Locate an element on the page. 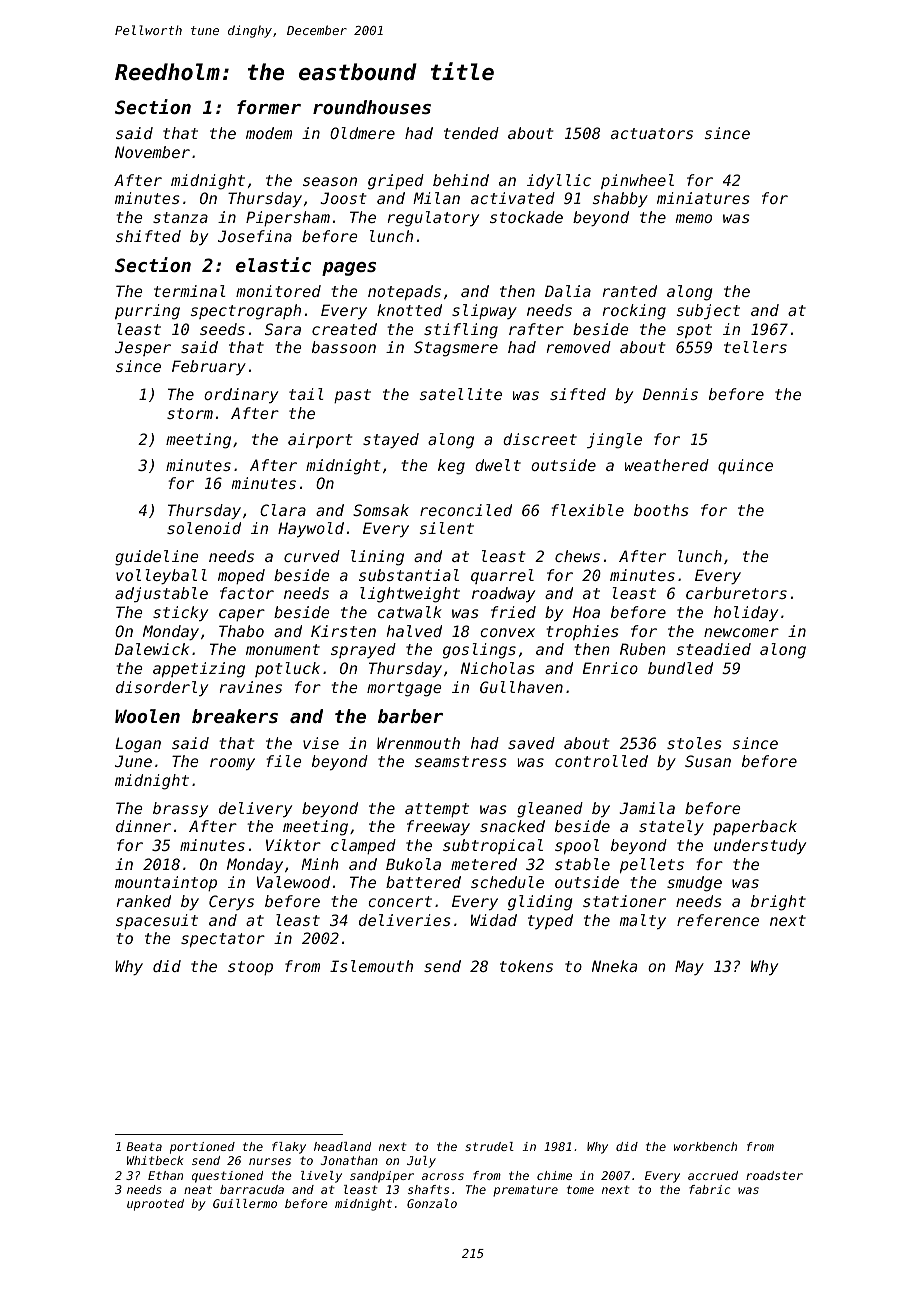 Image resolution: width=924 pixels, height=1308 pixels. pages is located at coordinates (349, 269).
